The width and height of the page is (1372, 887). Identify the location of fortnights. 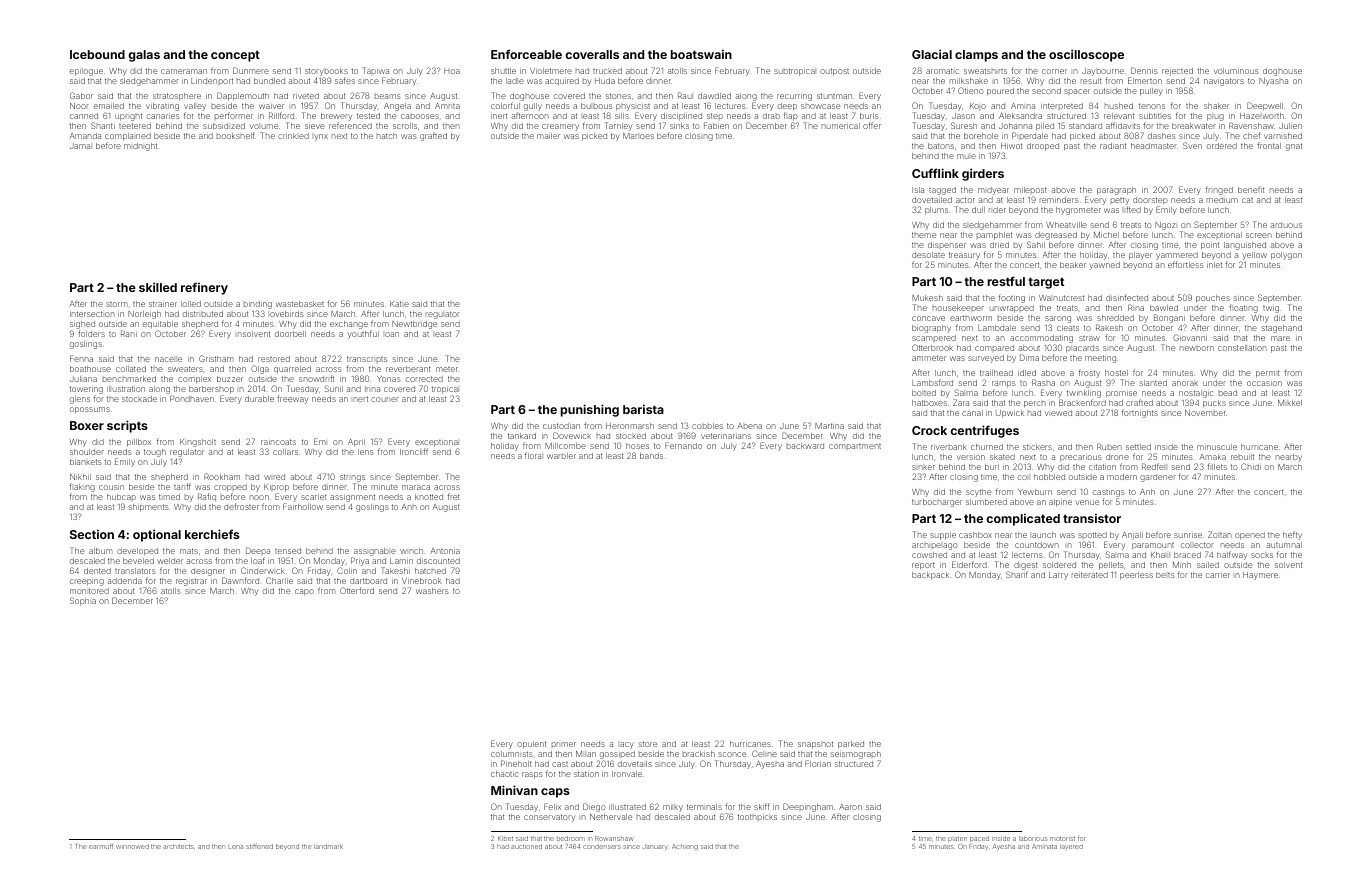
(1140, 413).
